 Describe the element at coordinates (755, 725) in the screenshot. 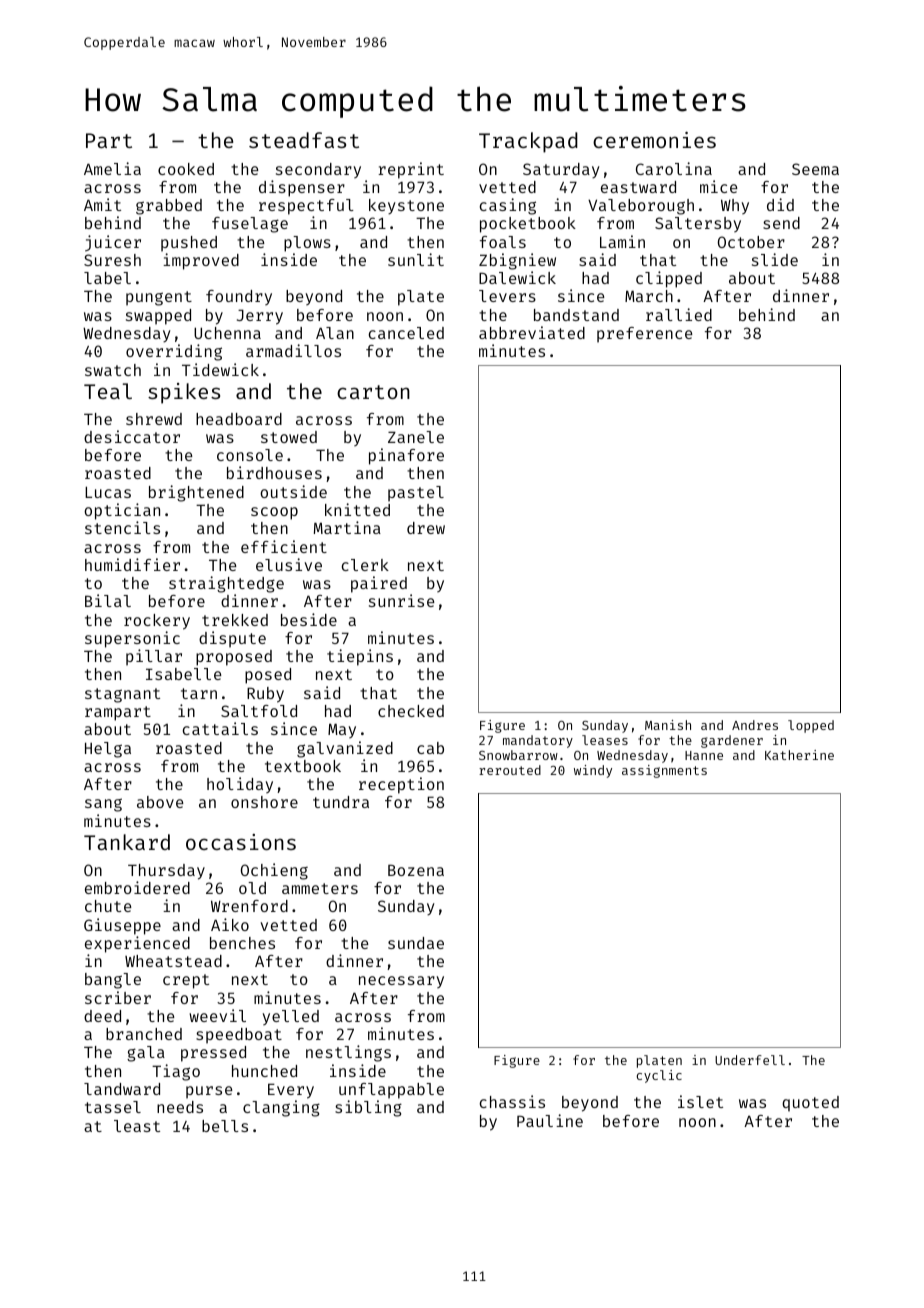

I see `Andres` at that location.
